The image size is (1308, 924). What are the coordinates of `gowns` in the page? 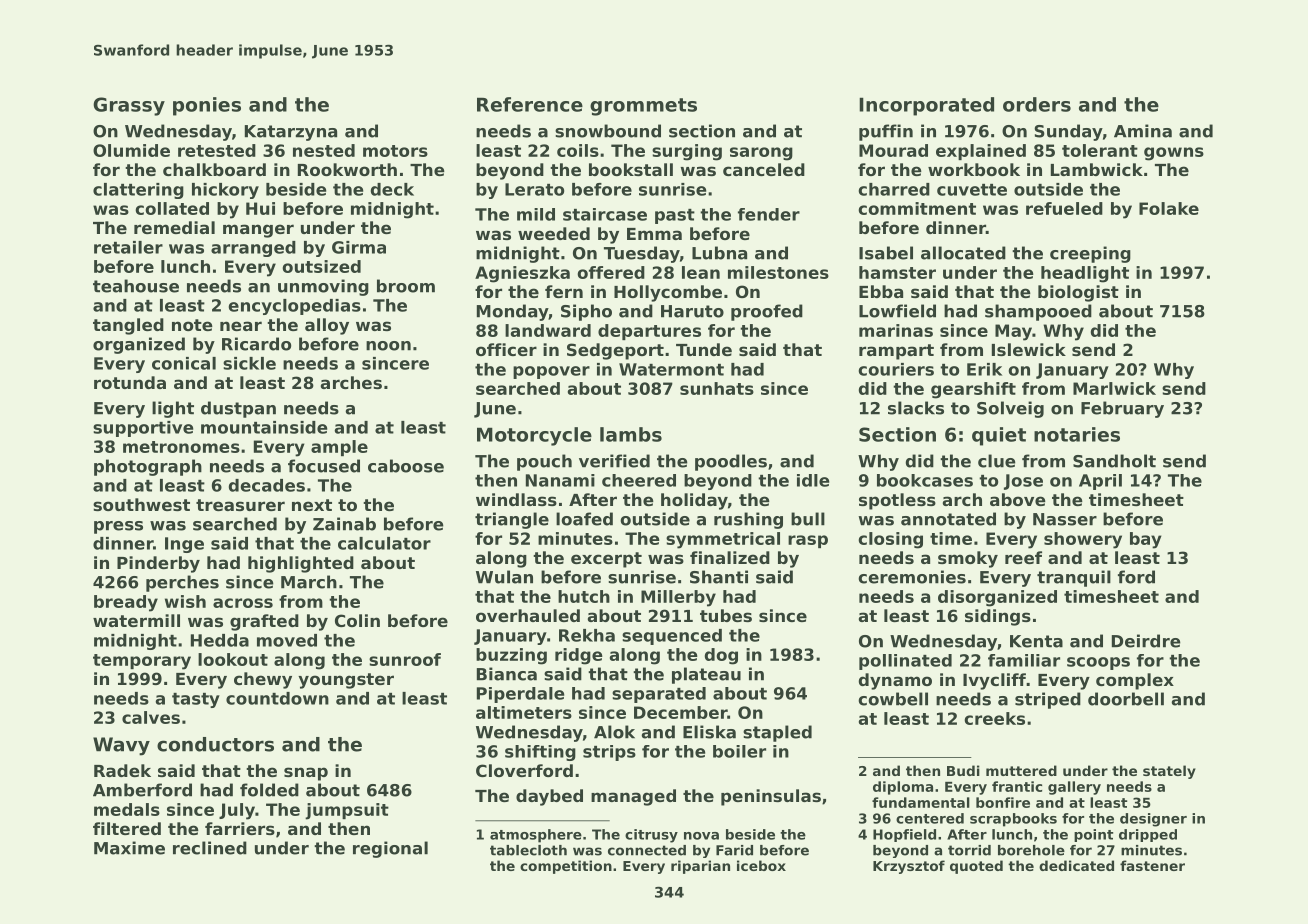 It's located at (1174, 154).
